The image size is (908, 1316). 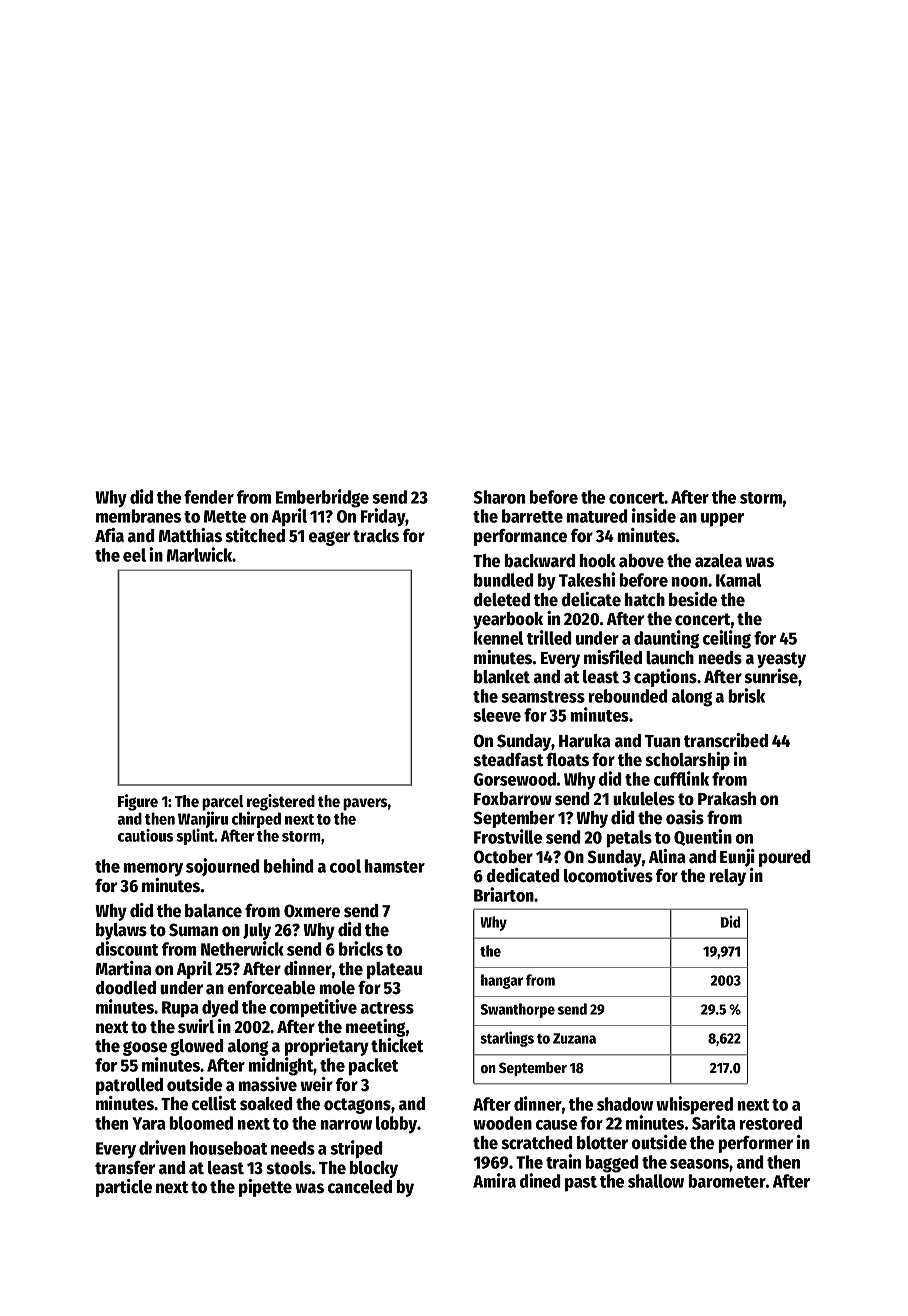 I want to click on Zuzana, so click(x=574, y=1038).
